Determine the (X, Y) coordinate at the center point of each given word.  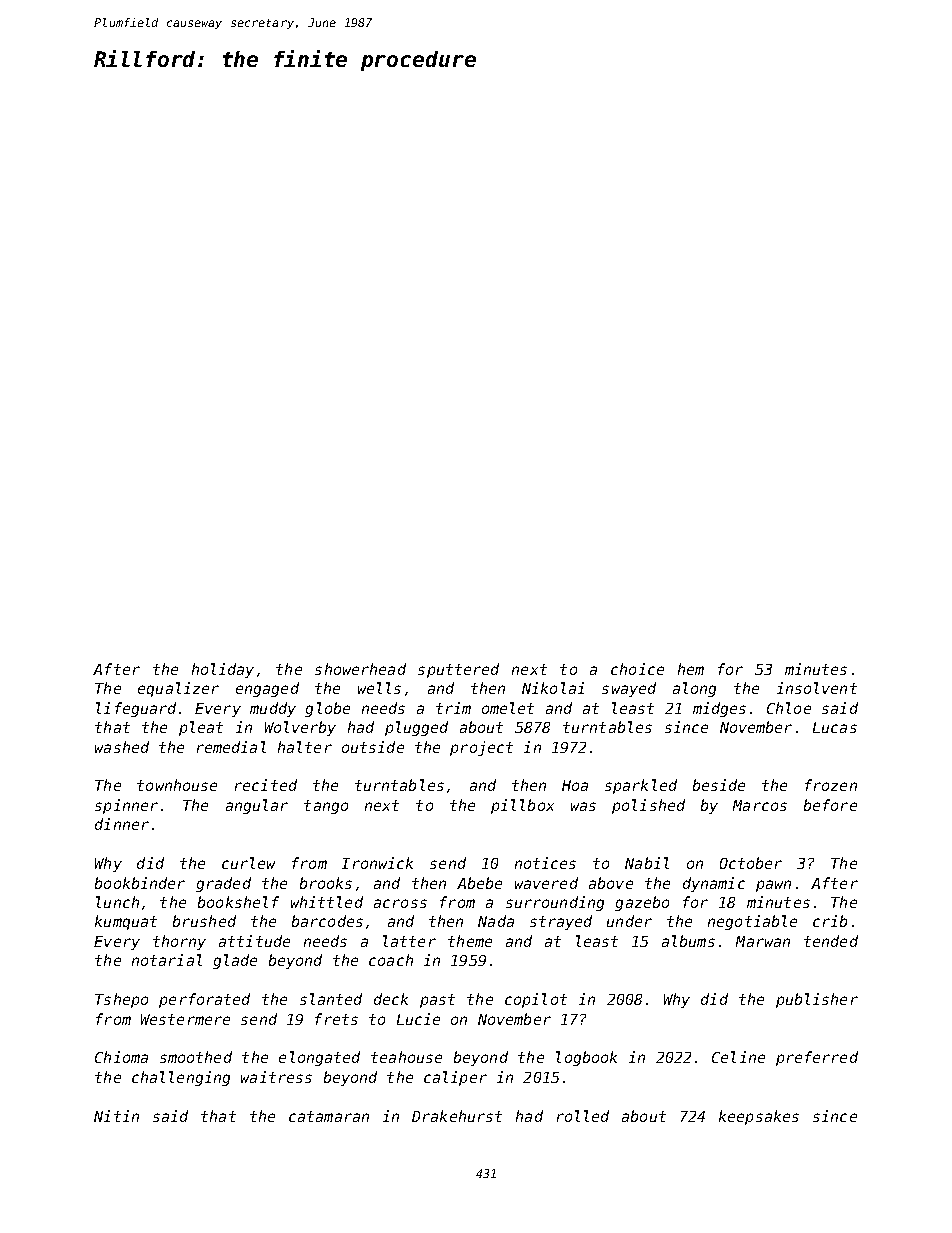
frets (336, 1019)
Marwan (763, 941)
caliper (455, 1078)
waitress (276, 1077)
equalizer (178, 689)
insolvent (817, 688)
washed (122, 747)
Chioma (121, 1057)
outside (373, 747)
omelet (508, 708)
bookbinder (140, 883)
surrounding (555, 903)
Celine (738, 1057)
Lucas (835, 727)
